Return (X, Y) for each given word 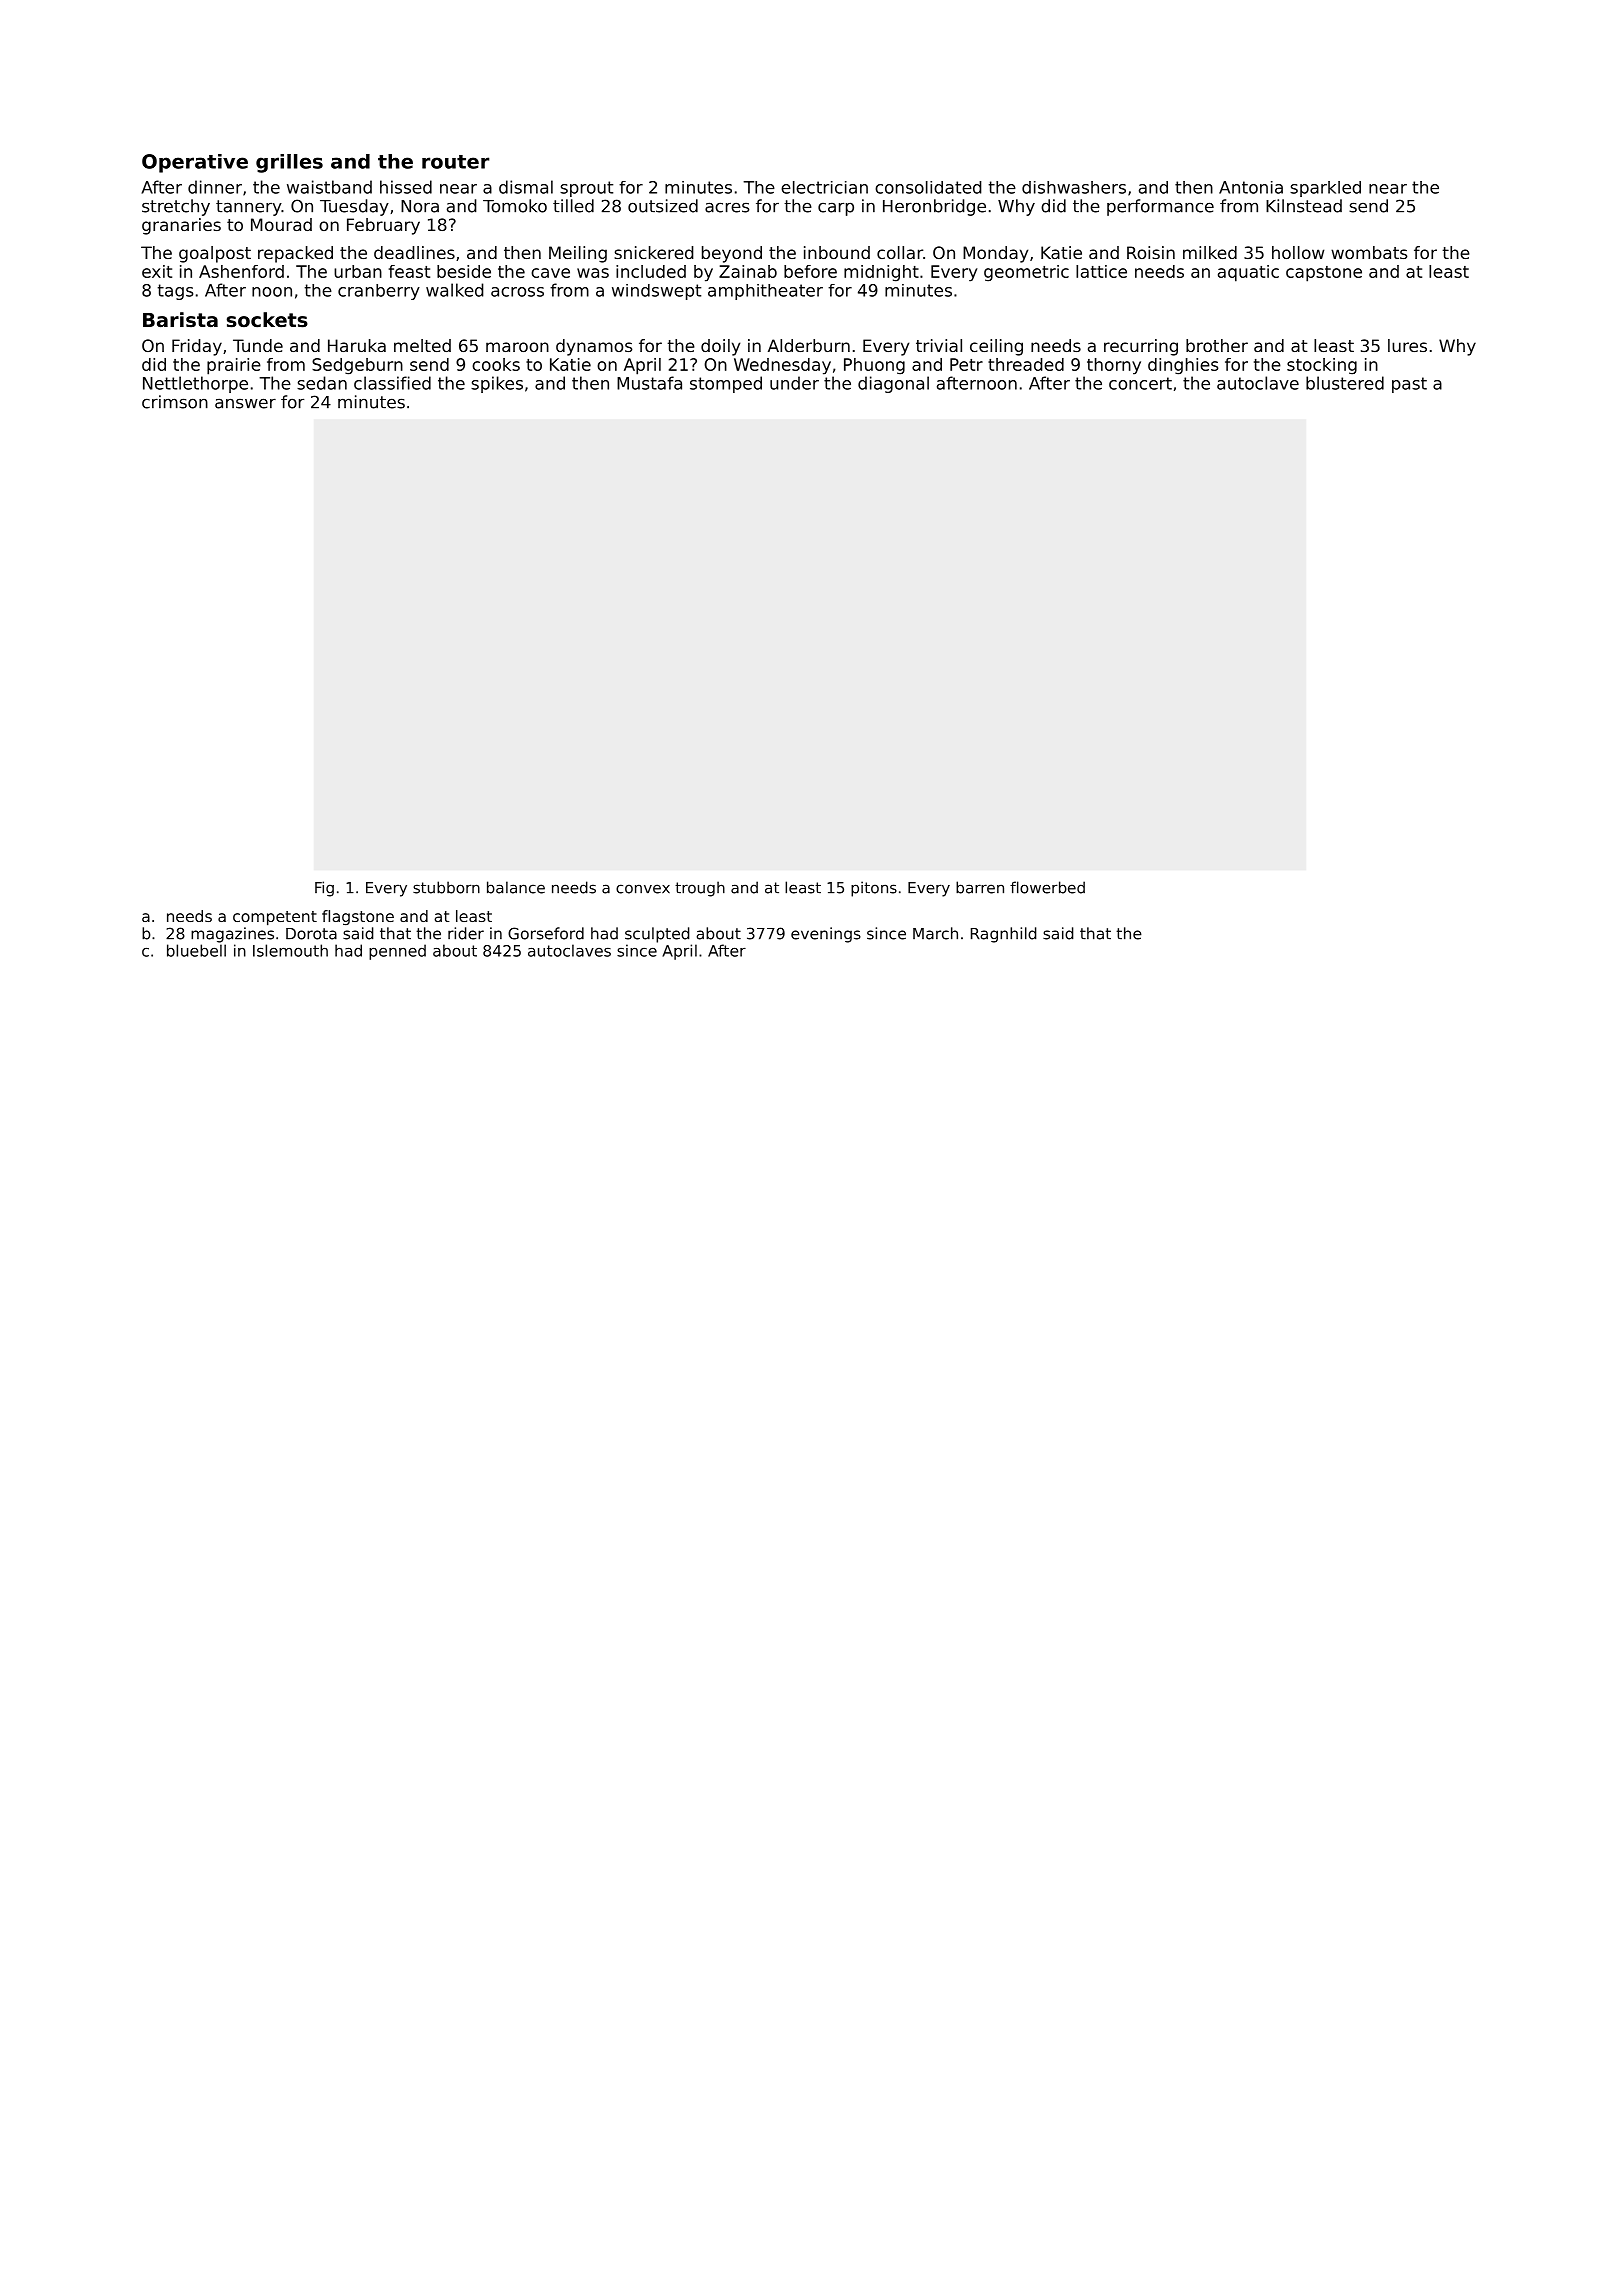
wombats (1369, 252)
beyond (732, 254)
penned (397, 952)
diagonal (893, 384)
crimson (175, 402)
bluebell (196, 950)
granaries (181, 226)
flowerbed (1047, 887)
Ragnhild (1004, 935)
